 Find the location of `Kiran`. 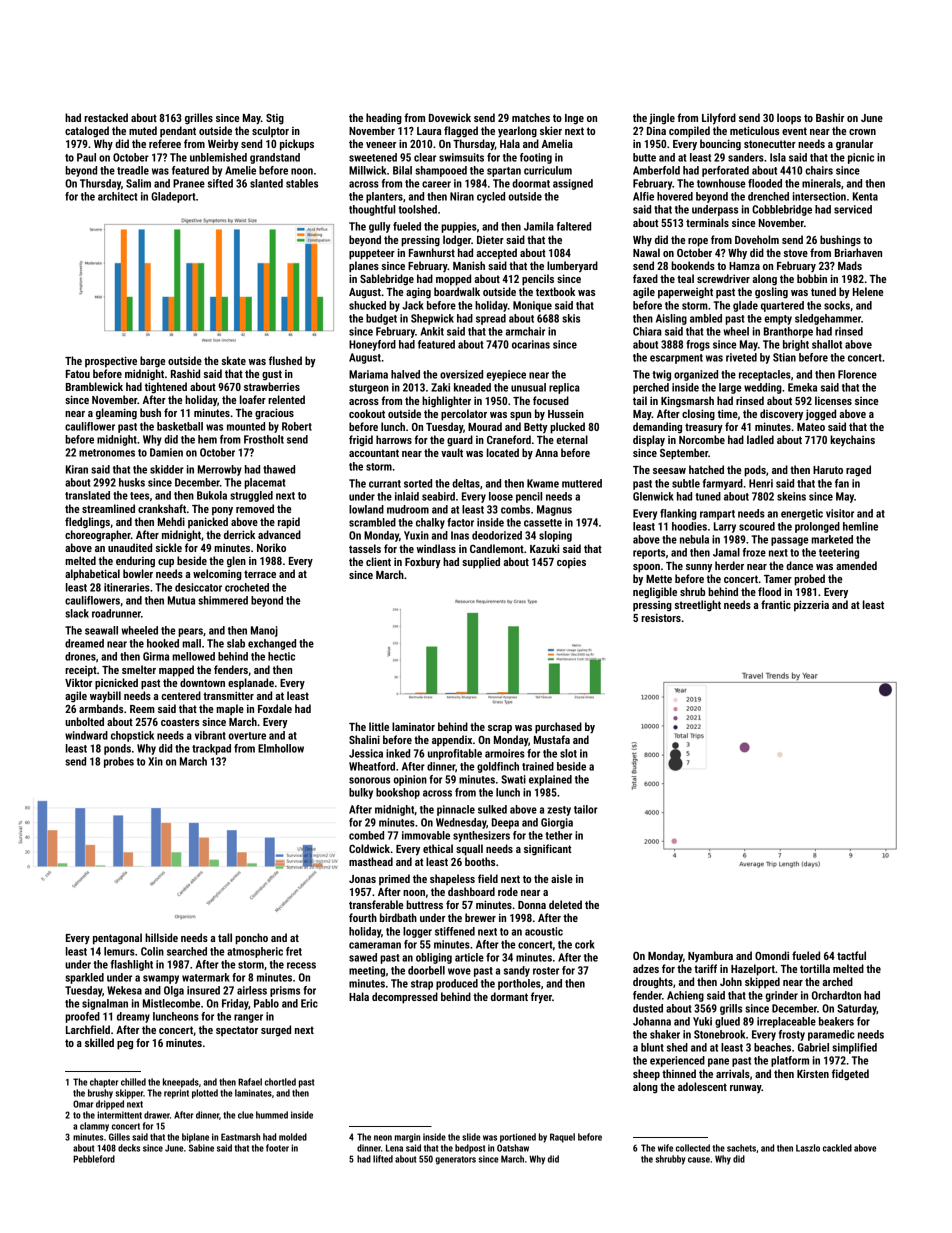

Kiran is located at coordinates (77, 469).
